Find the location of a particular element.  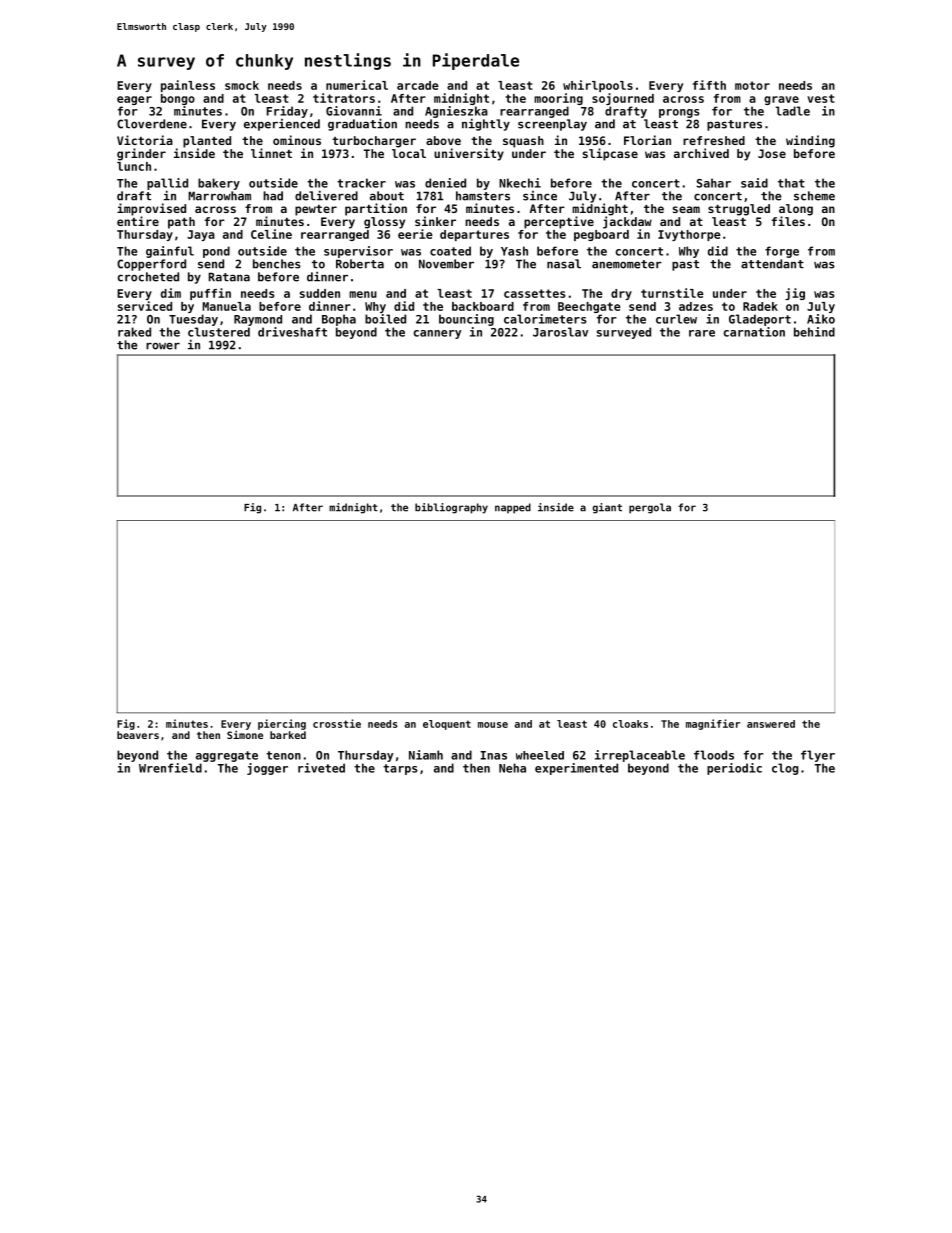

beavers is located at coordinates (138, 735).
